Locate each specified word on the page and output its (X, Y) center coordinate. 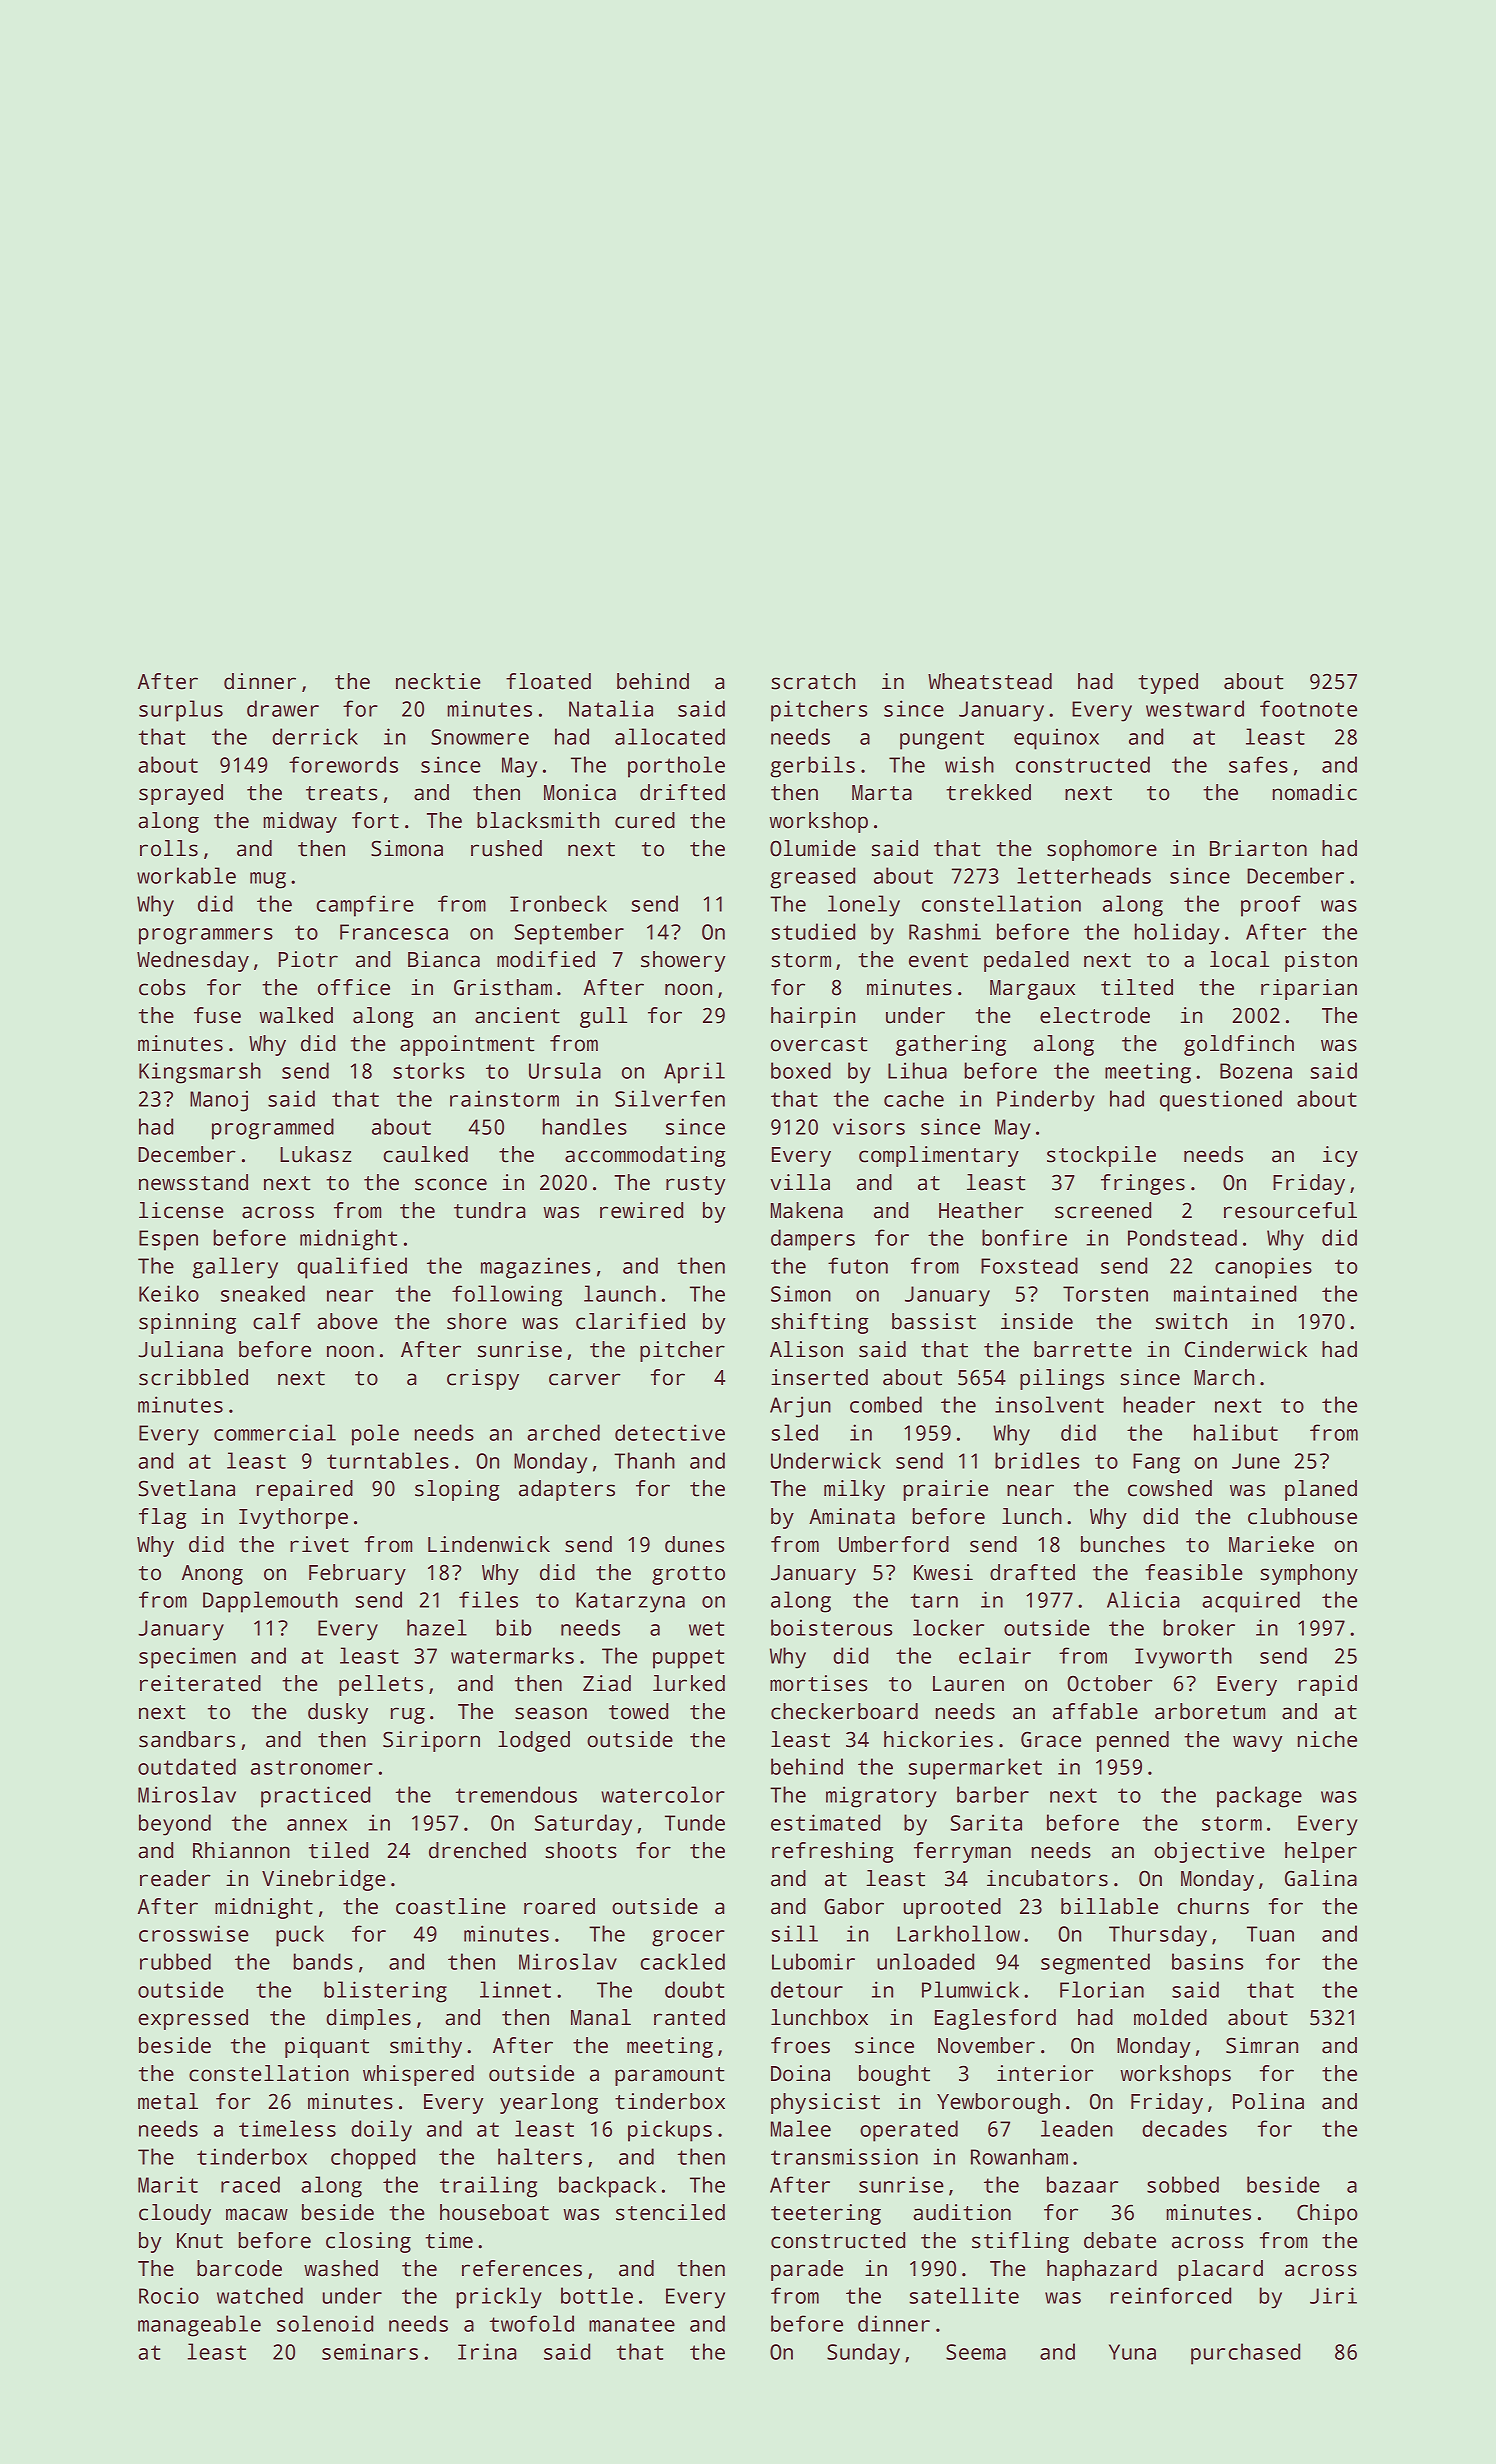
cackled (682, 1961)
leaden (1077, 2128)
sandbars (187, 1739)
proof (1271, 906)
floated (548, 681)
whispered (418, 2075)
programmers (206, 936)
